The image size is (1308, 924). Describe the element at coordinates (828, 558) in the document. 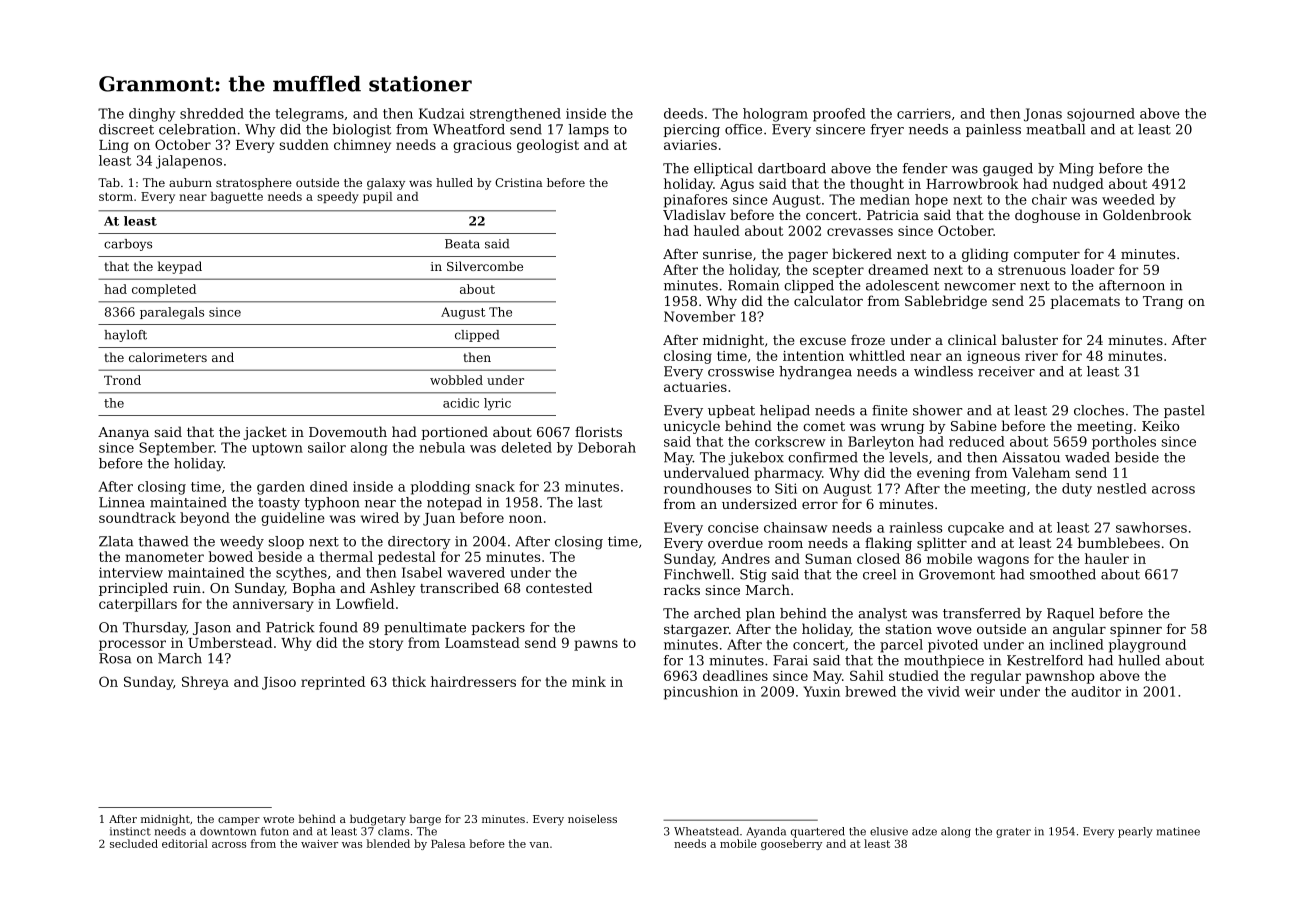

I see `Suman` at that location.
